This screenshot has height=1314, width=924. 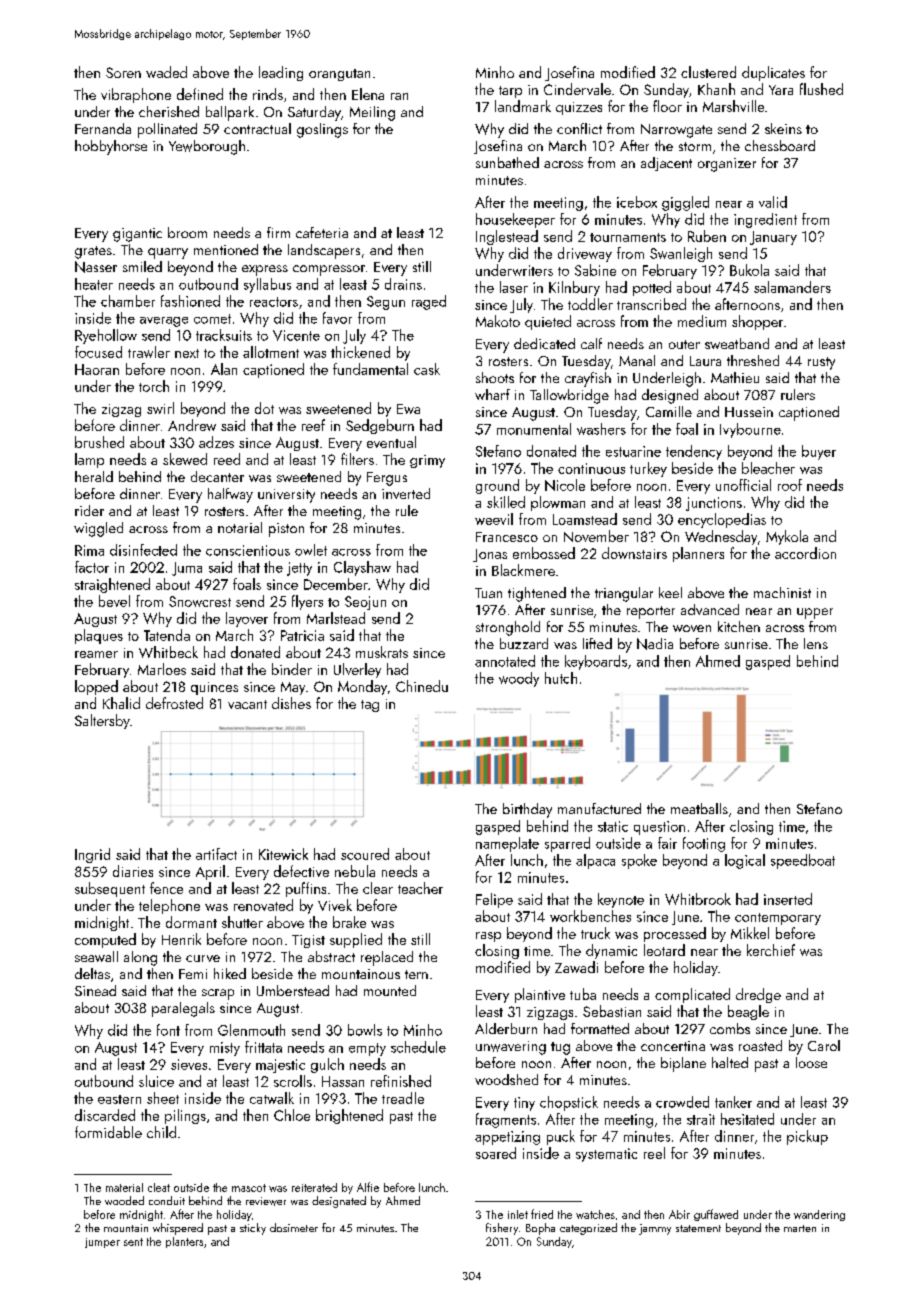 What do you see at coordinates (800, 1228) in the screenshot?
I see `marten` at bounding box center [800, 1228].
